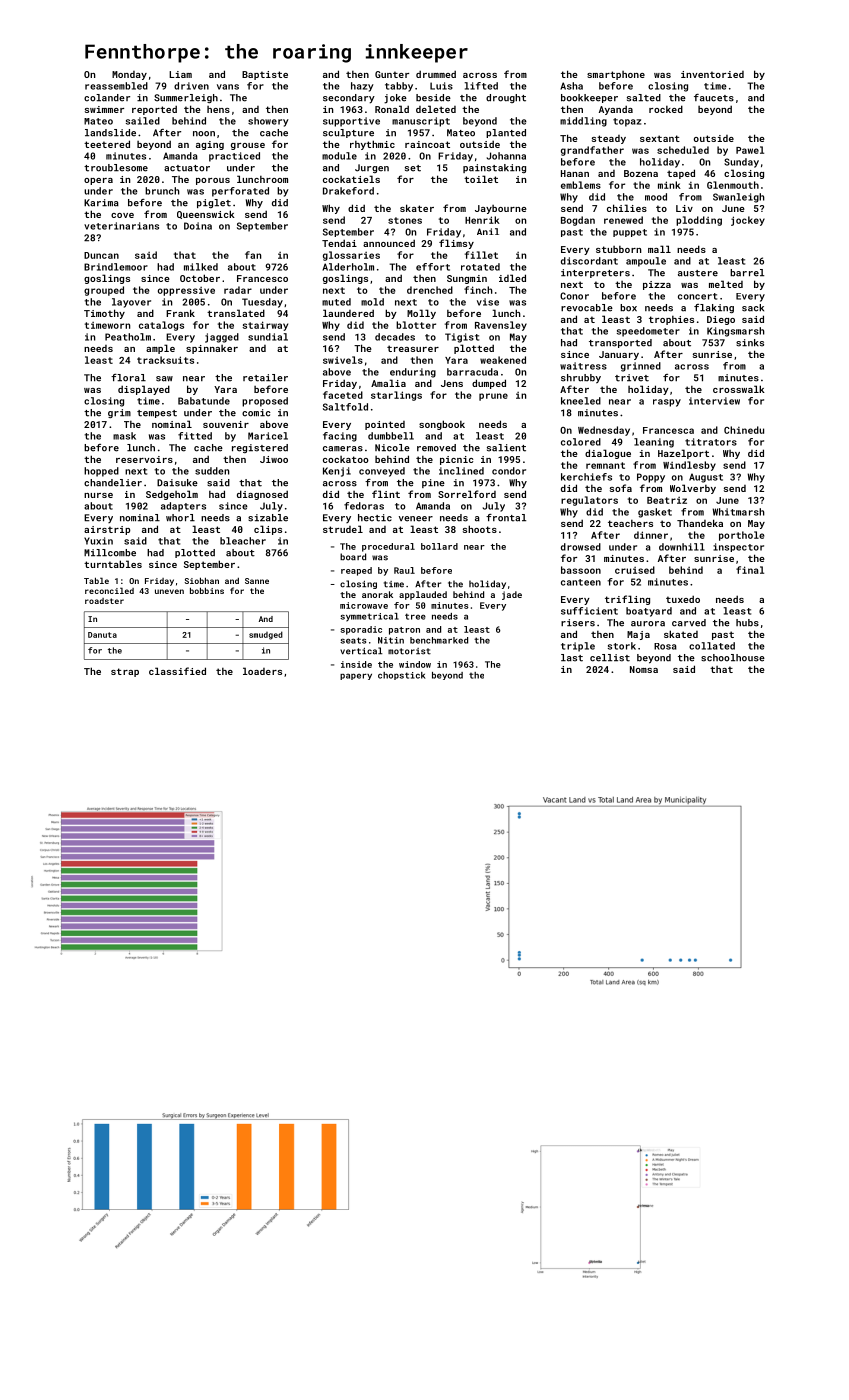  I want to click on Bozena, so click(641, 173).
